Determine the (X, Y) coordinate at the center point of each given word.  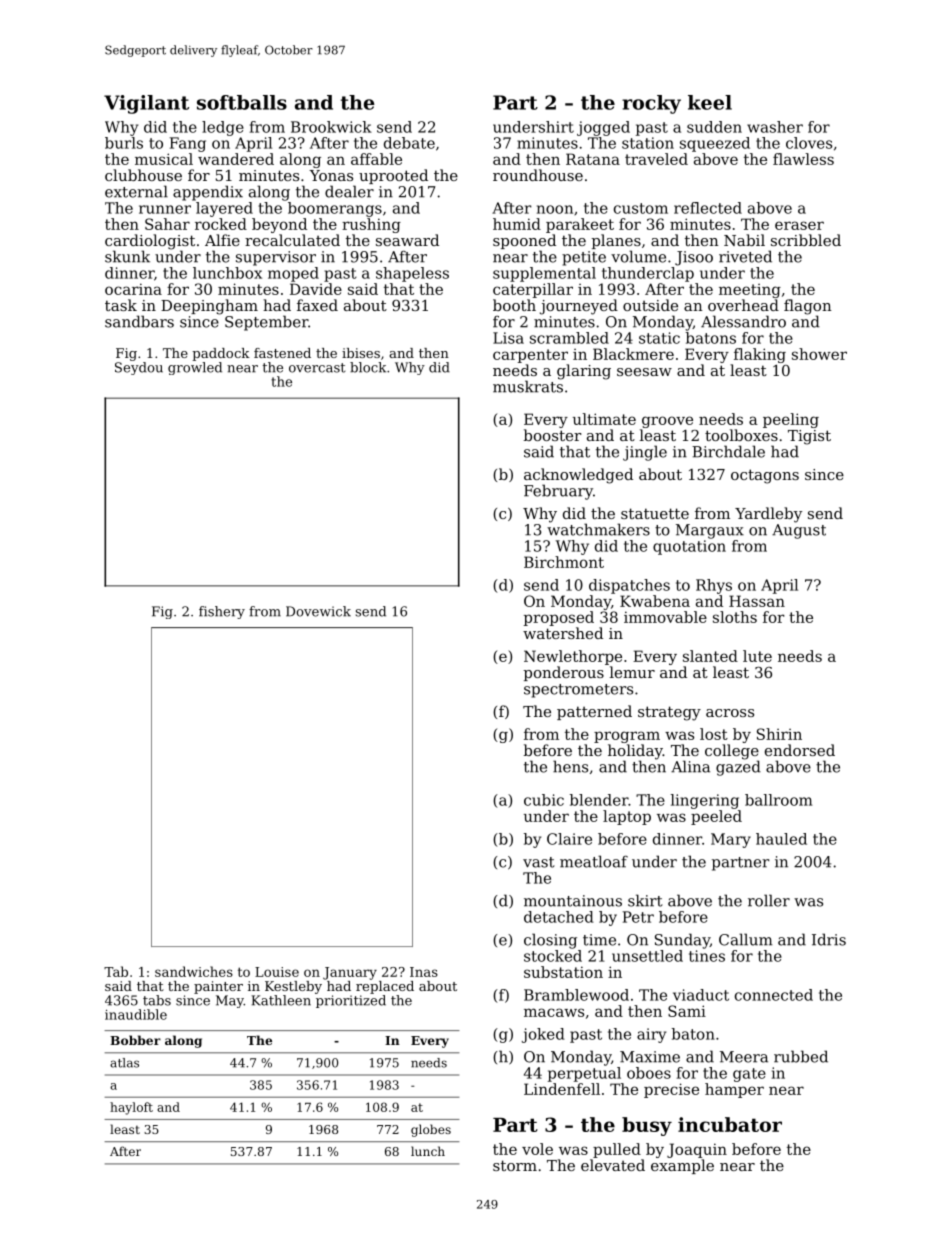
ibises (361, 353)
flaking (760, 355)
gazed (738, 768)
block (368, 367)
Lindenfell (562, 1089)
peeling (791, 420)
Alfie (222, 240)
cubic (544, 800)
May (230, 1001)
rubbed (801, 1056)
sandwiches (194, 971)
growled (195, 368)
